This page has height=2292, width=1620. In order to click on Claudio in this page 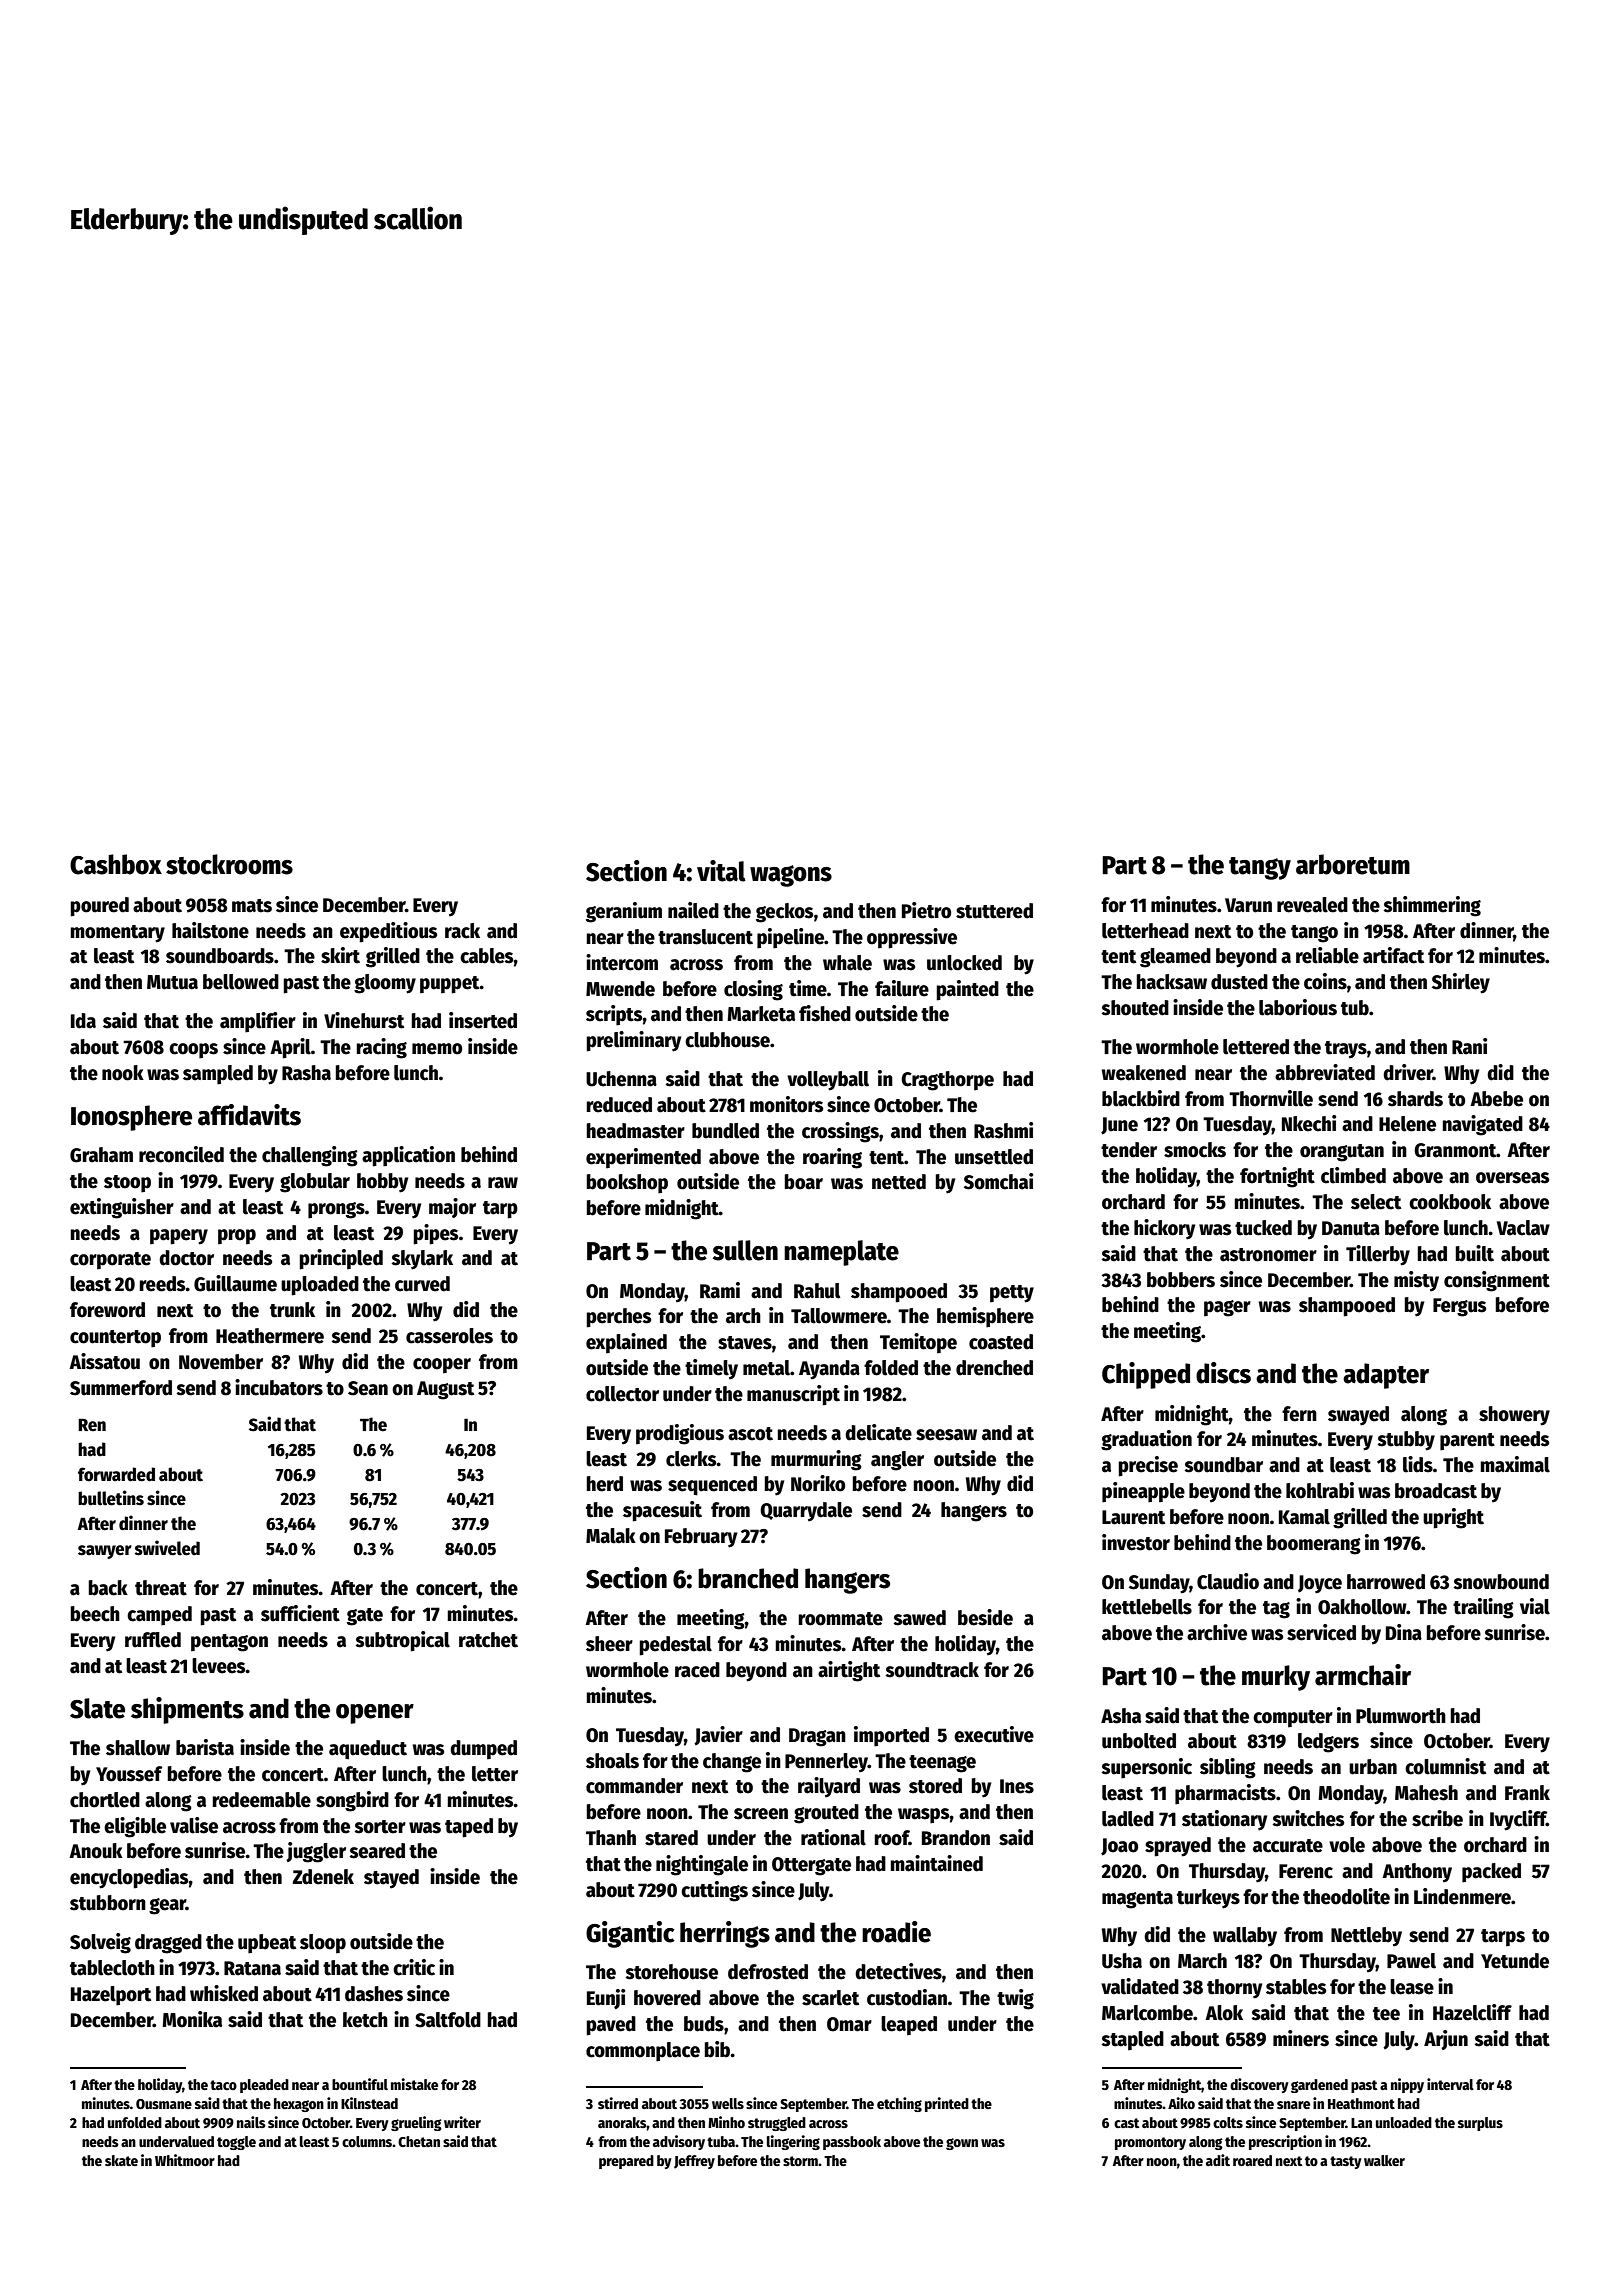, I will do `click(1228, 1581)`.
